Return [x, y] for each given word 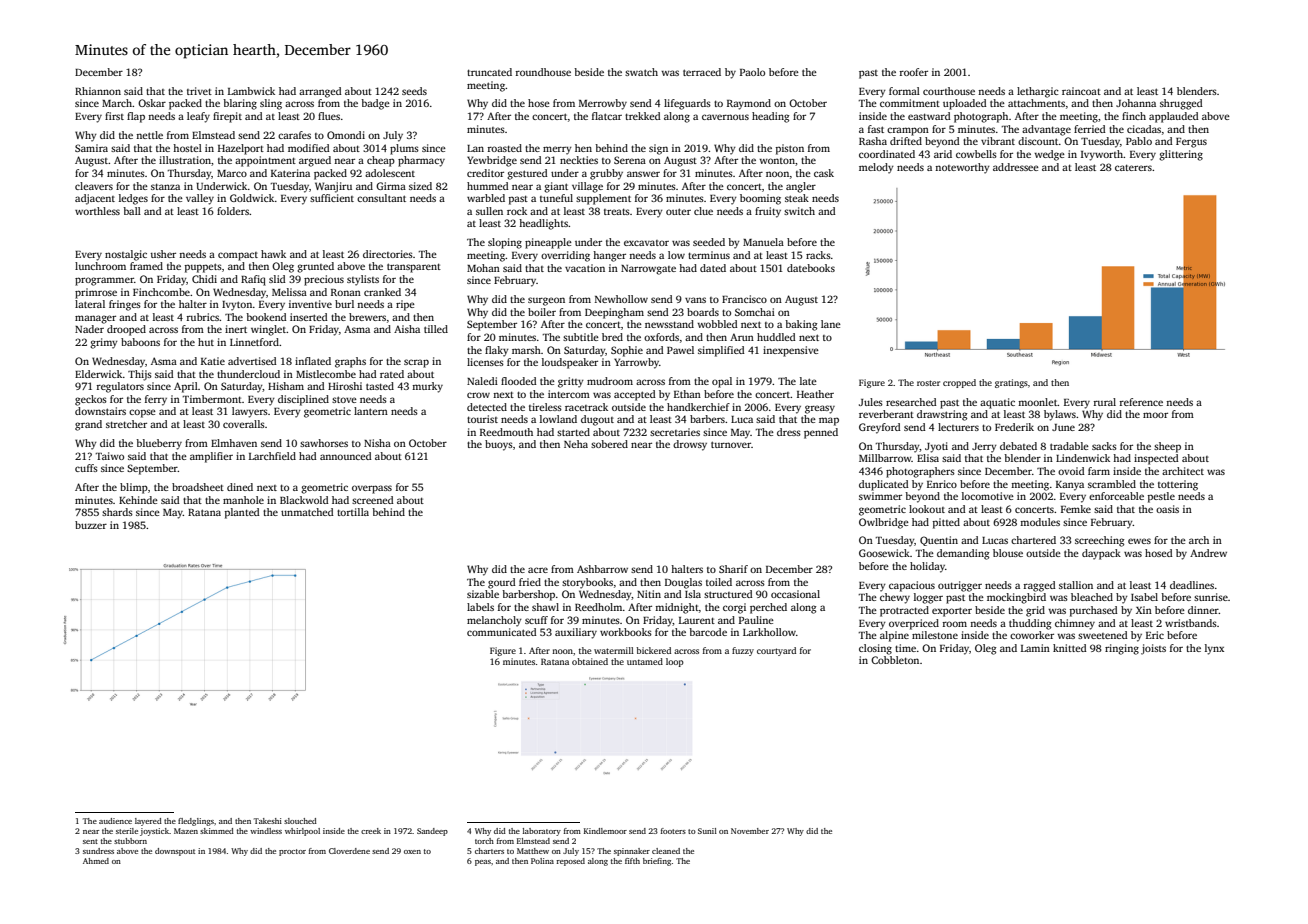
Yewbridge [492, 161]
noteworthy [962, 168]
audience [115, 821]
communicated [502, 632]
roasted [505, 148]
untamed [645, 661]
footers [673, 831]
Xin [1144, 610]
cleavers [94, 186]
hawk [273, 254]
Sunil [707, 831]
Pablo [1139, 141]
